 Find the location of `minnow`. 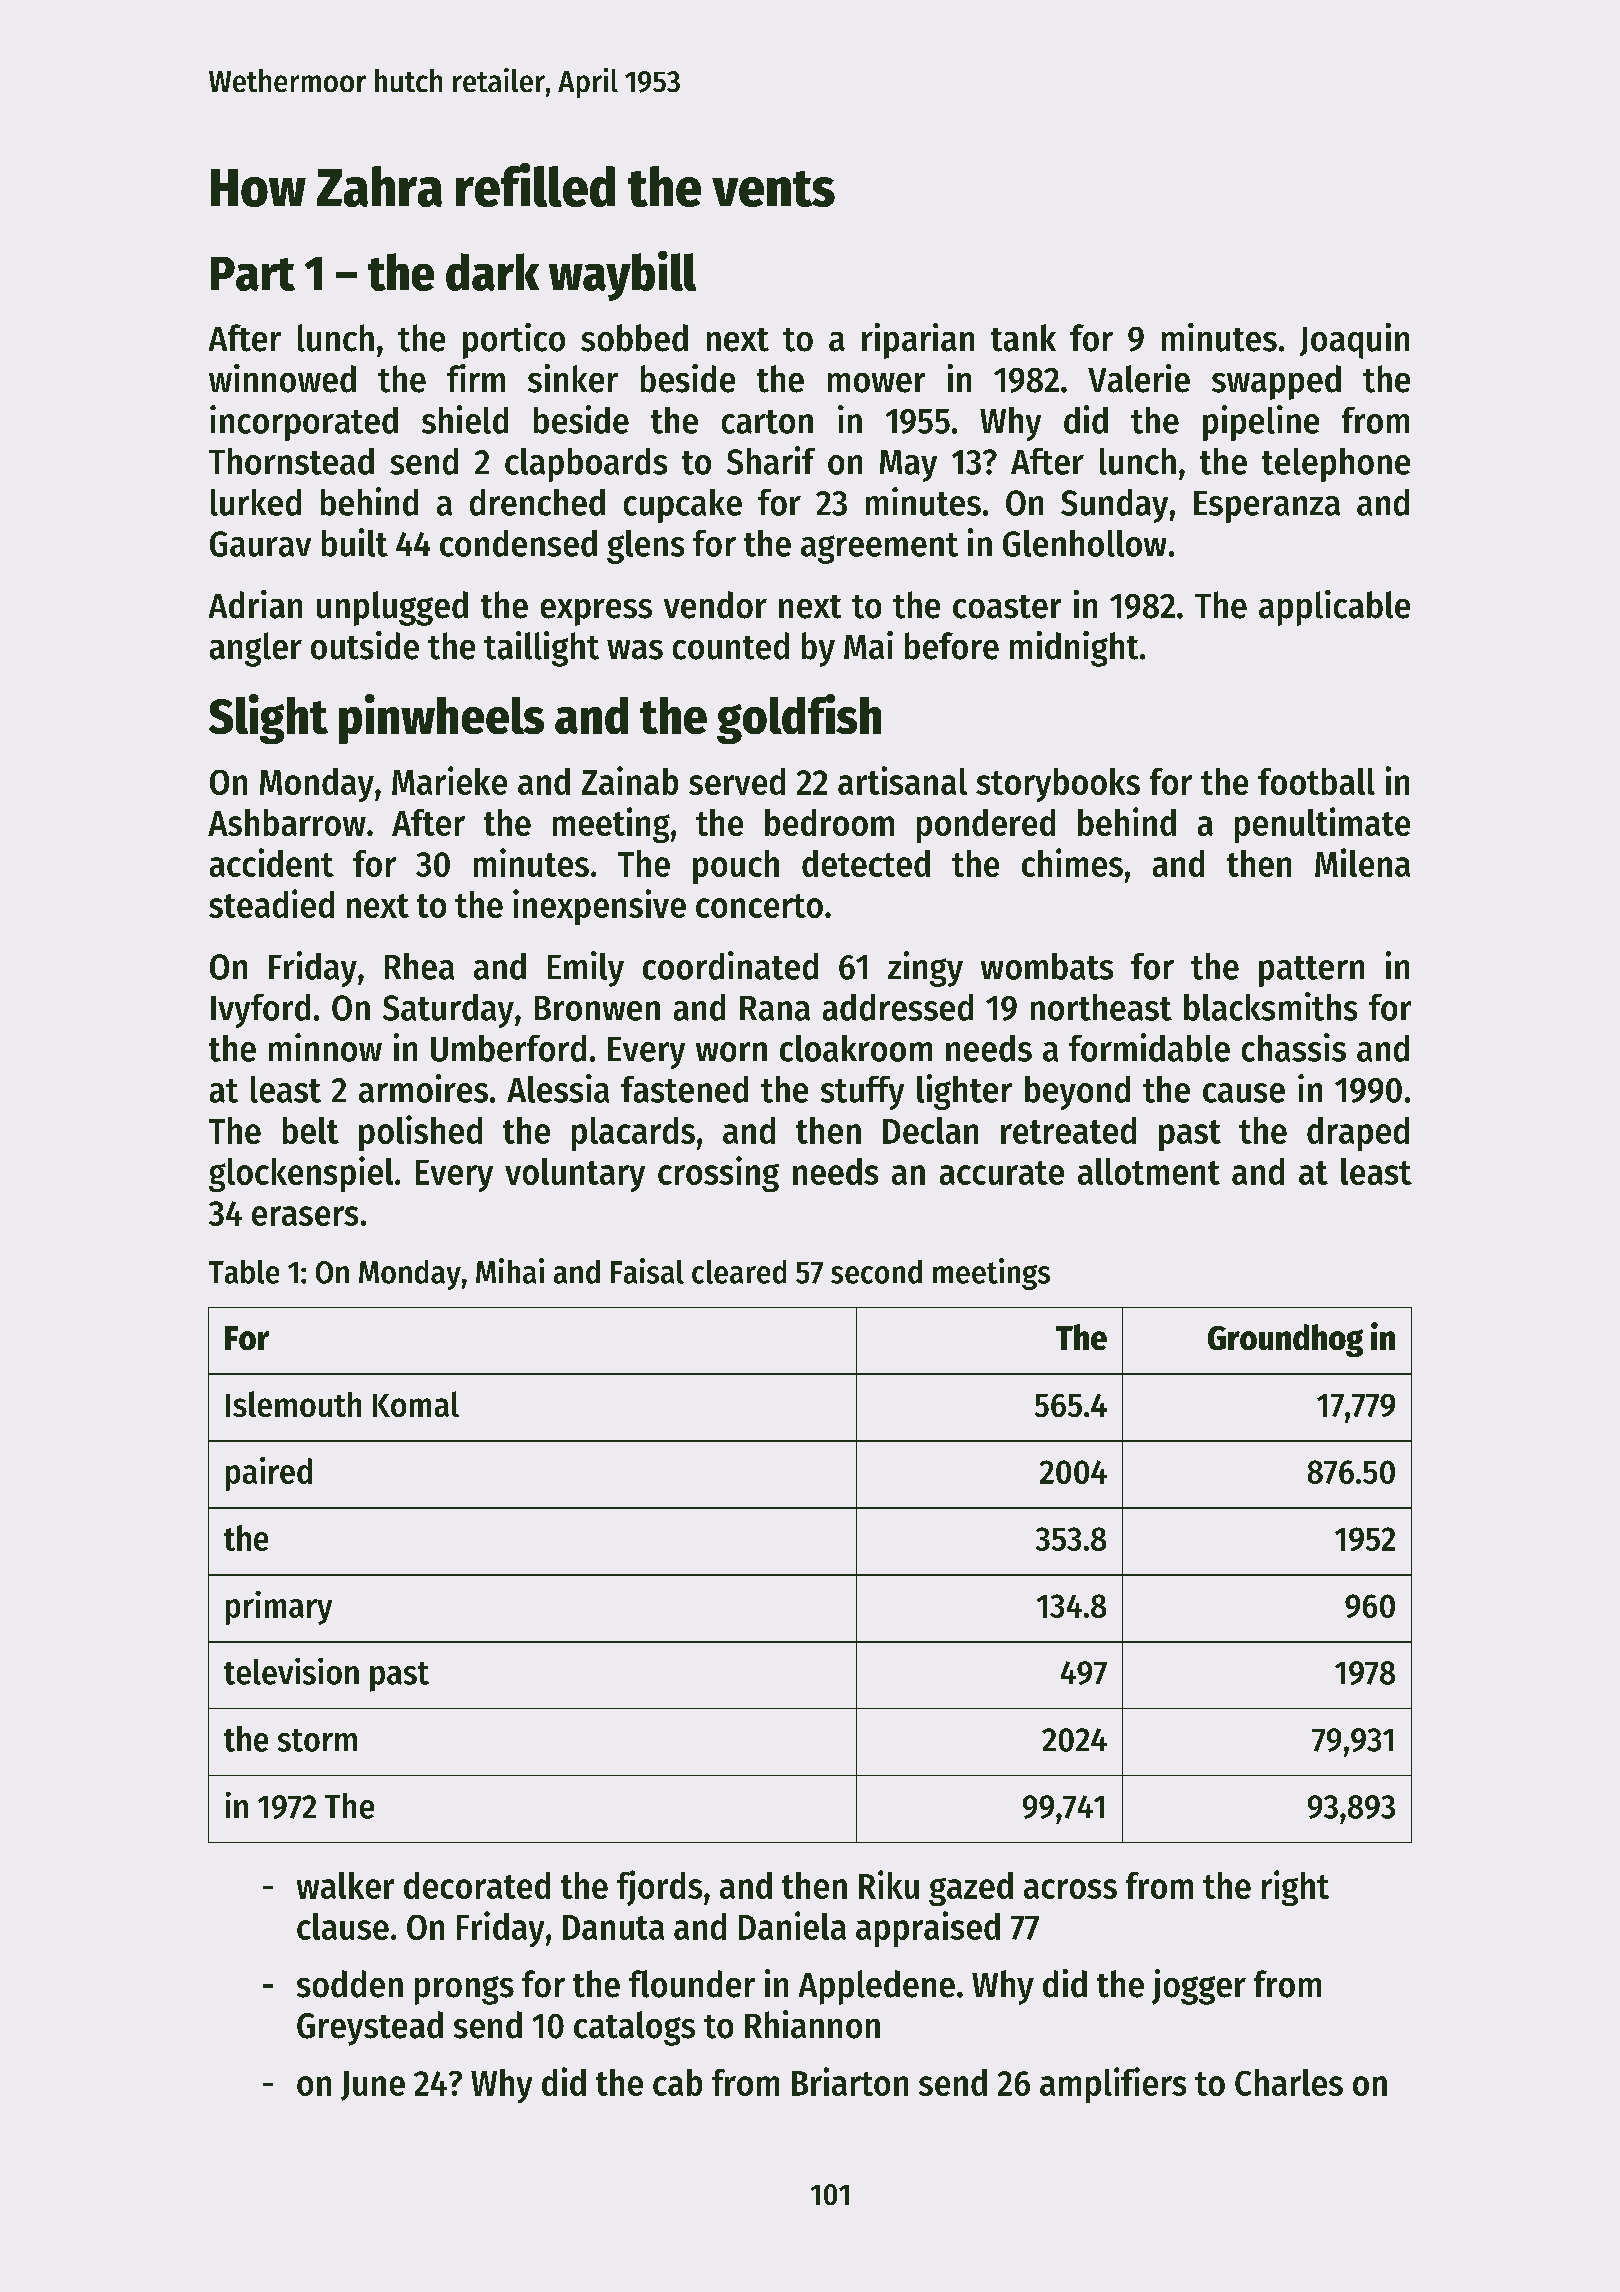

minnow is located at coordinates (325, 1047).
